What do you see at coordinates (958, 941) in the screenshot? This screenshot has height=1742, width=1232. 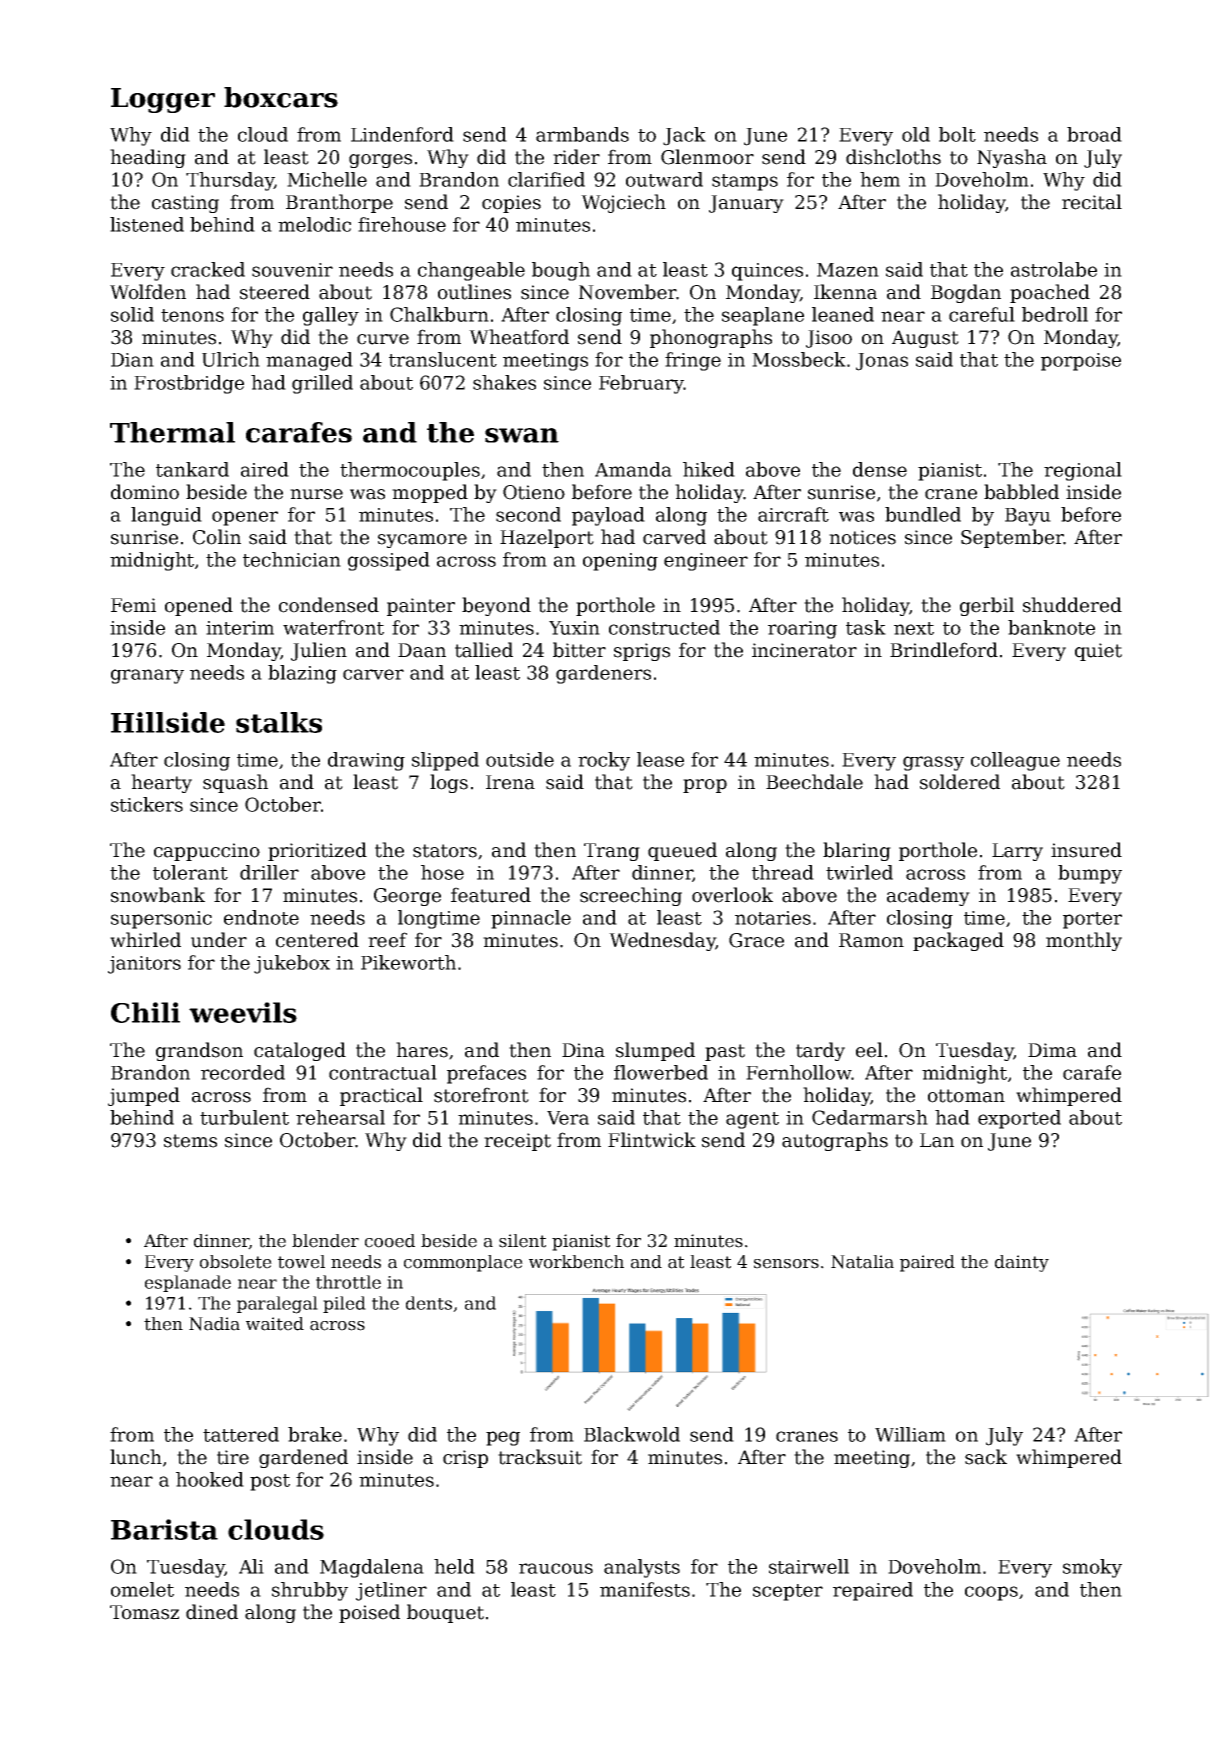 I see `packaged` at bounding box center [958, 941].
